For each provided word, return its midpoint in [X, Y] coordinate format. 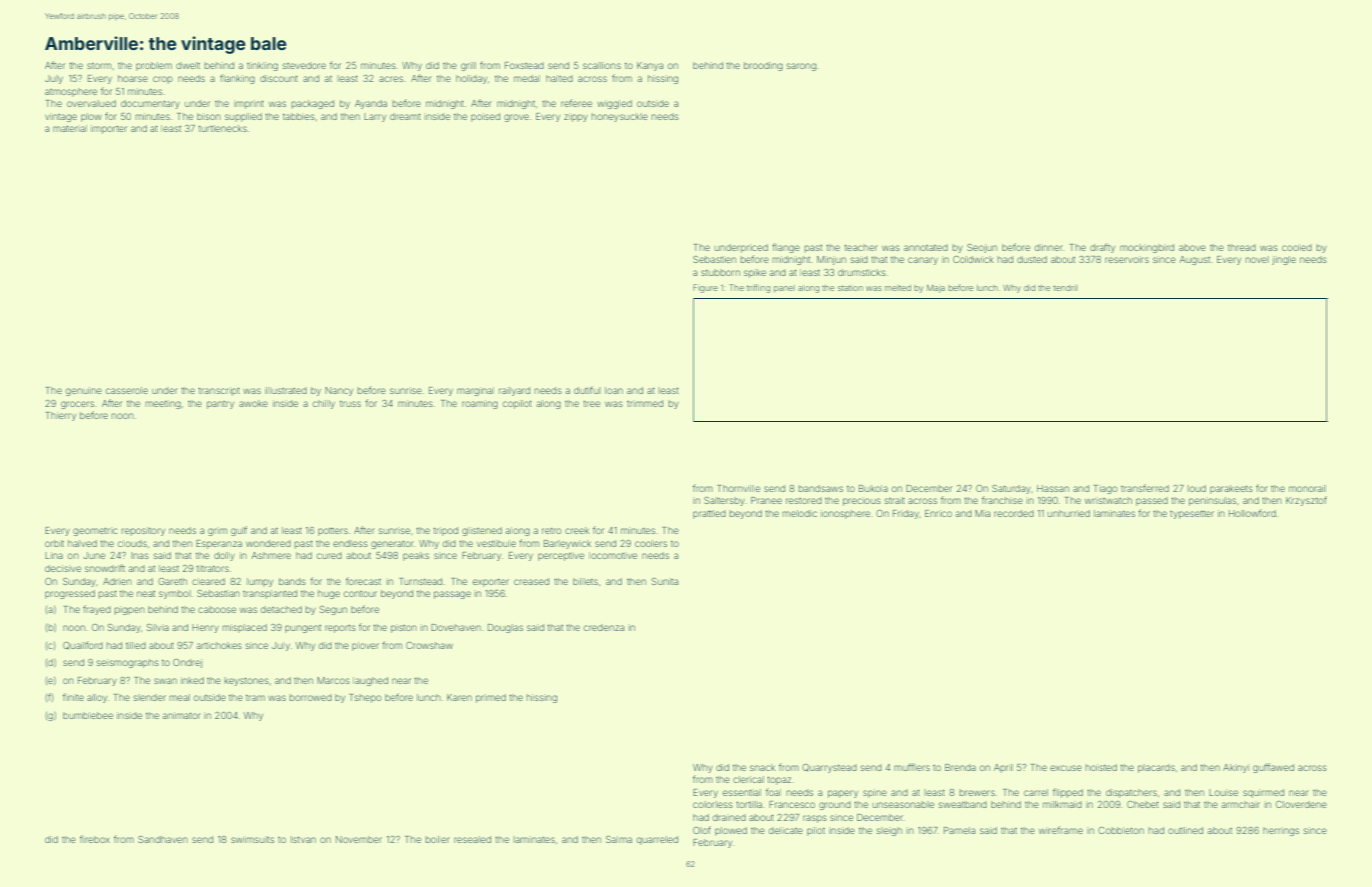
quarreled [657, 840]
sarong [801, 67]
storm [99, 66]
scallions [602, 65]
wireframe [1061, 830]
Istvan [303, 839]
